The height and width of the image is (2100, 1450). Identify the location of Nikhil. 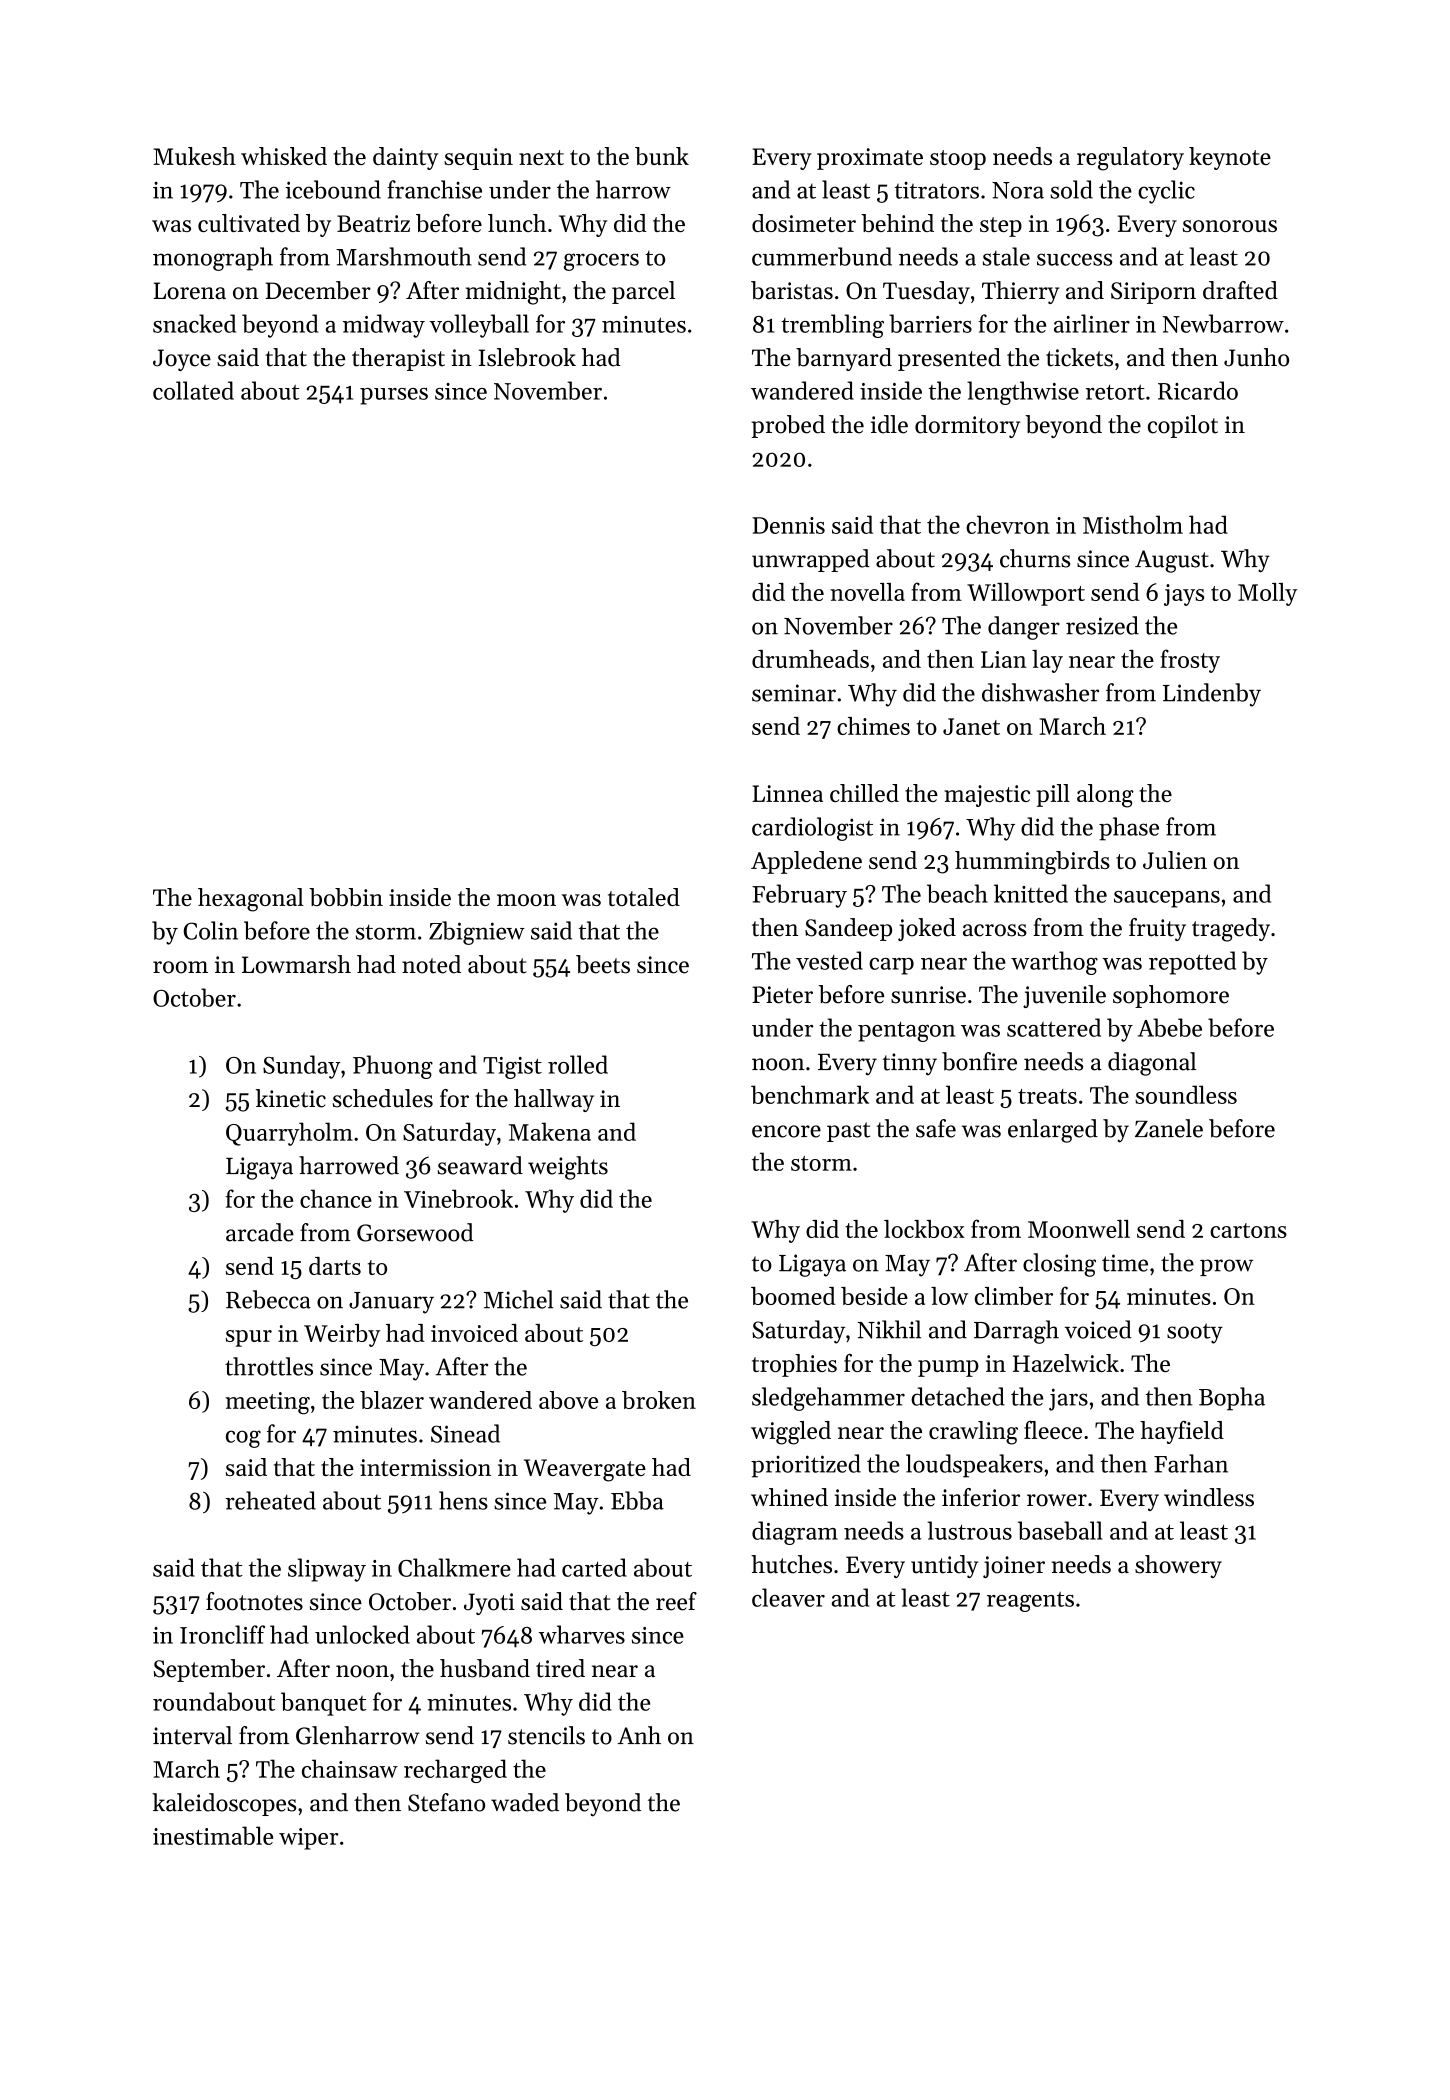
(889, 1329).
